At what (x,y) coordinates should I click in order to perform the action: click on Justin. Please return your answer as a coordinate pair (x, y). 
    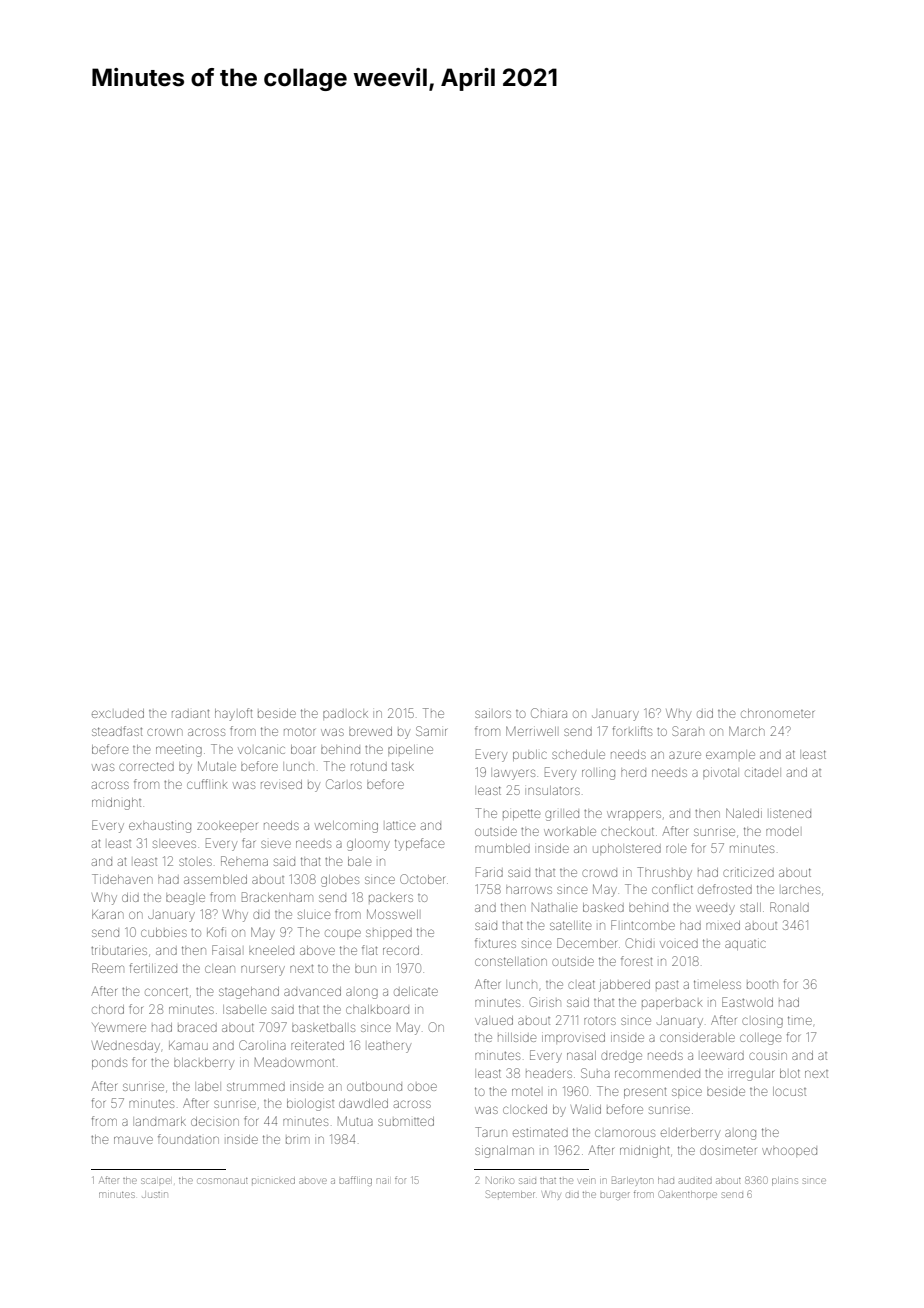
    Looking at the image, I should click on (154, 1195).
